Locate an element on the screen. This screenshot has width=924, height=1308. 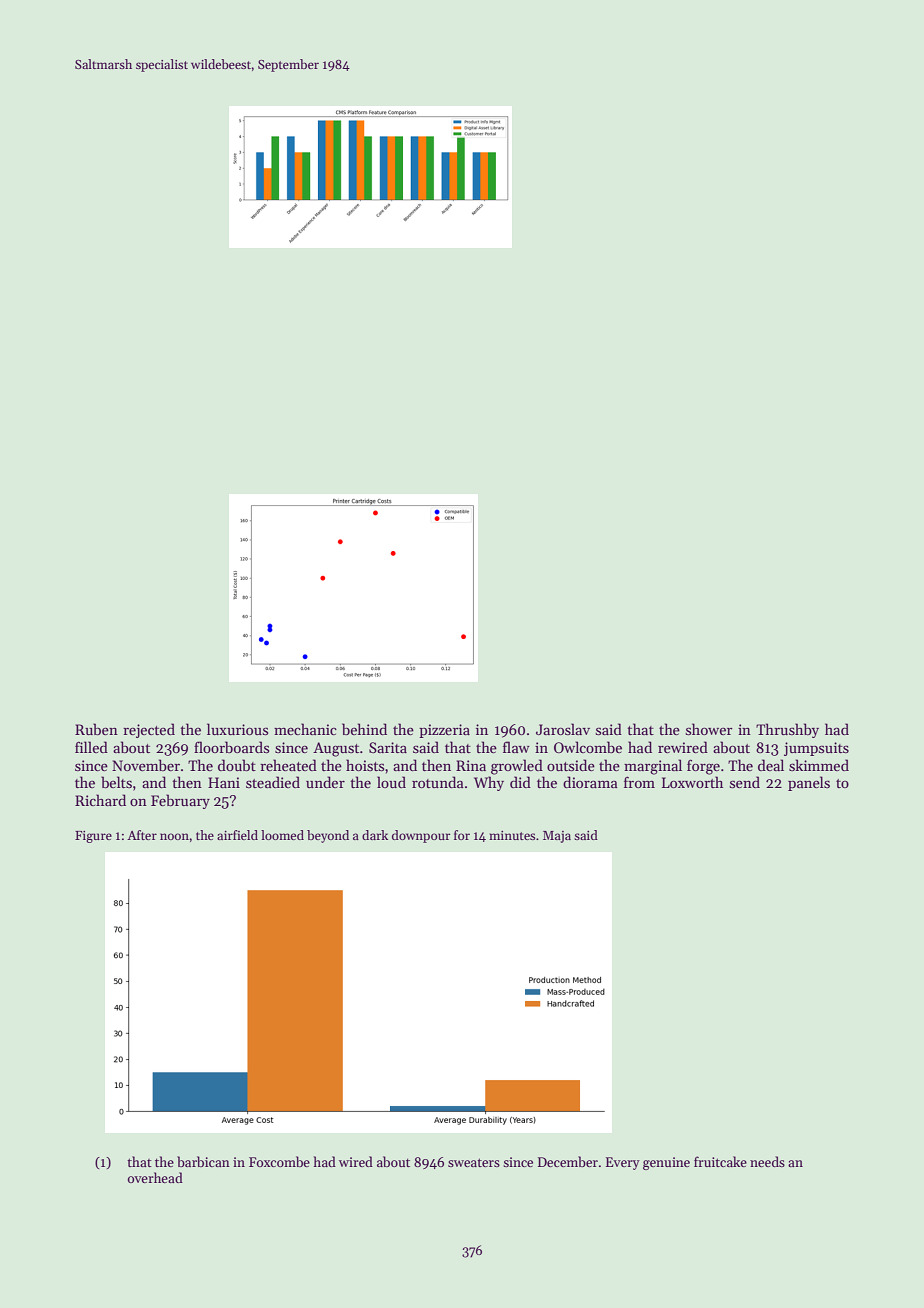
Ruben is located at coordinates (96, 729).
